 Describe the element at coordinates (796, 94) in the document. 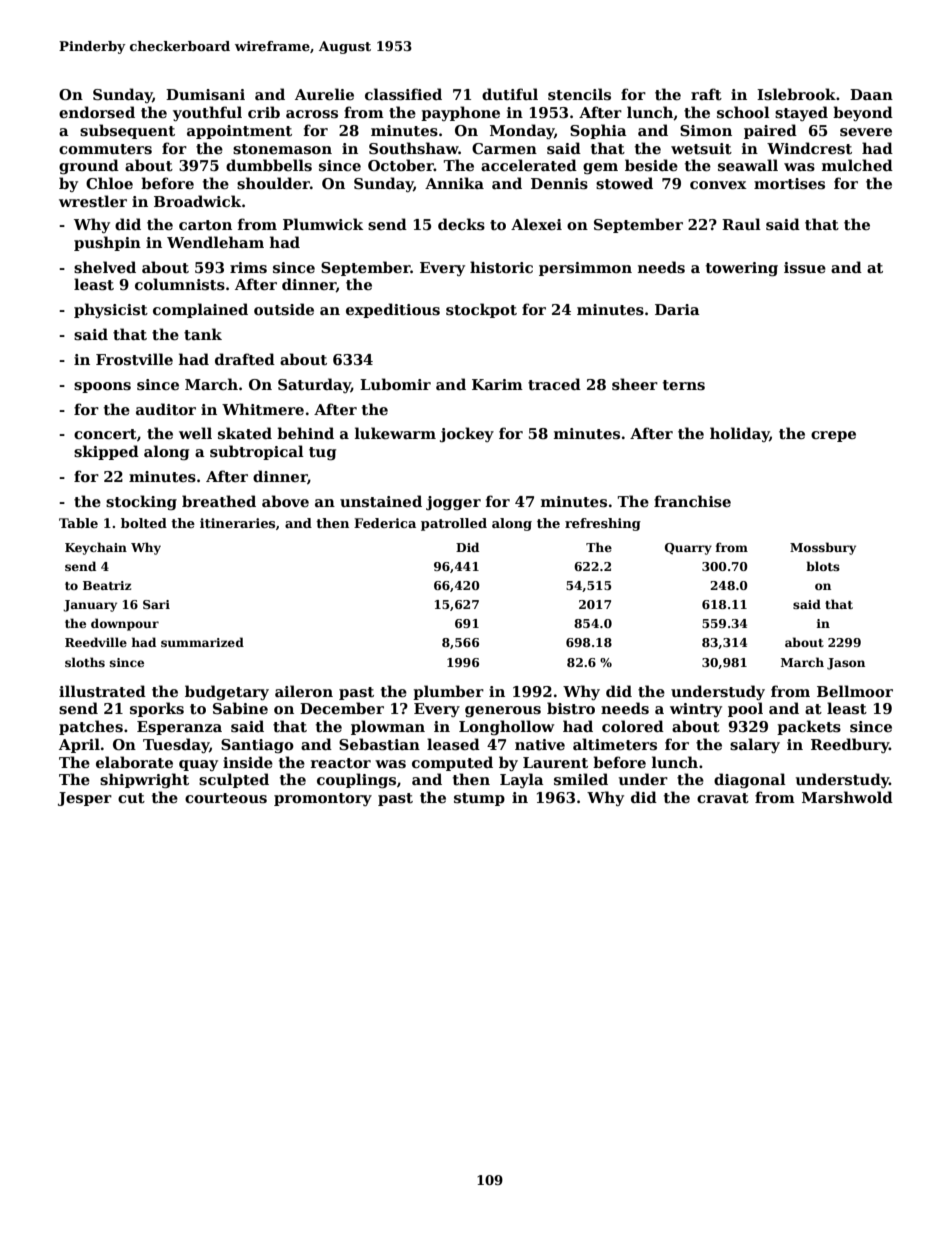

I see `Islebrook` at that location.
